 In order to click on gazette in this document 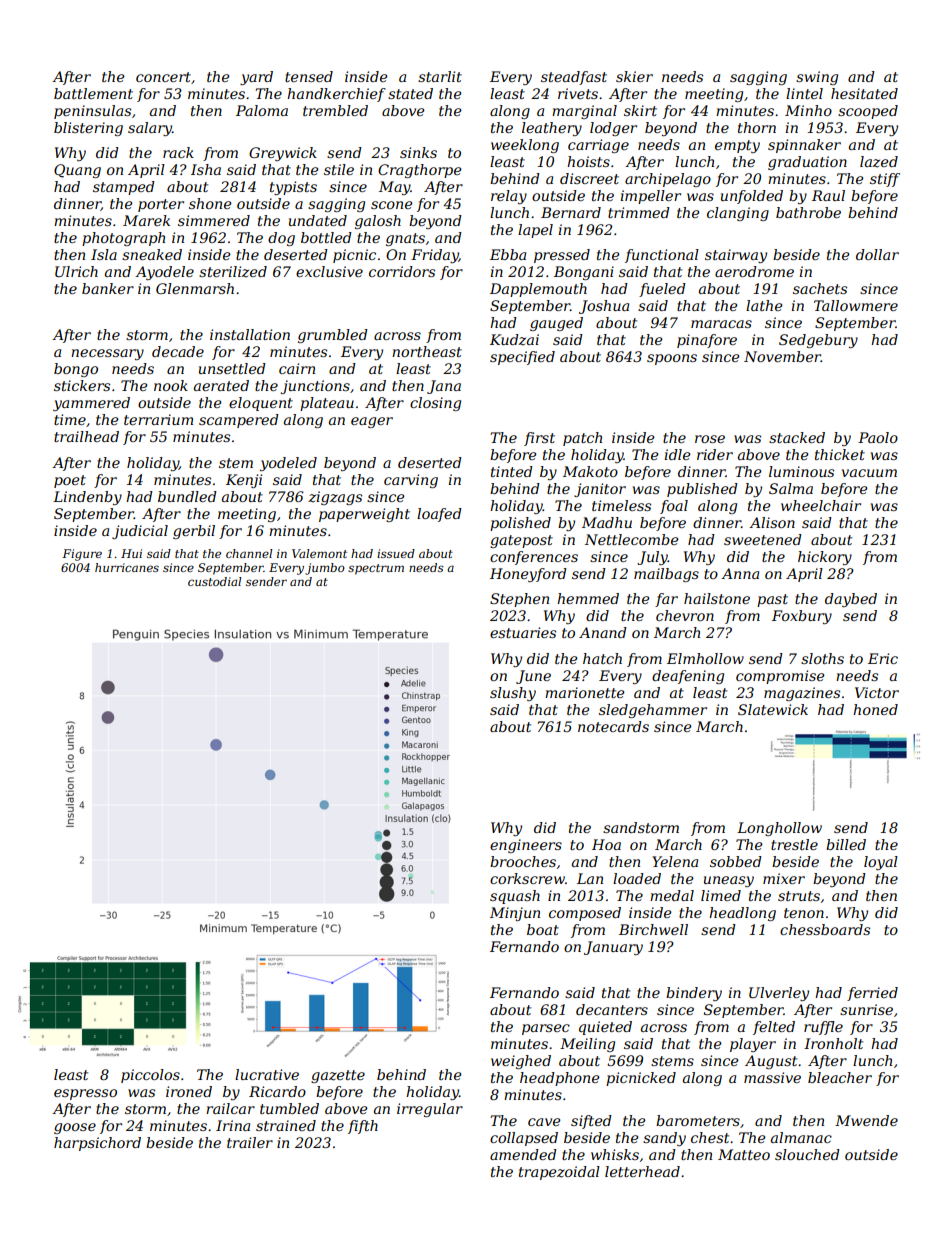, I will do `click(338, 1076)`.
